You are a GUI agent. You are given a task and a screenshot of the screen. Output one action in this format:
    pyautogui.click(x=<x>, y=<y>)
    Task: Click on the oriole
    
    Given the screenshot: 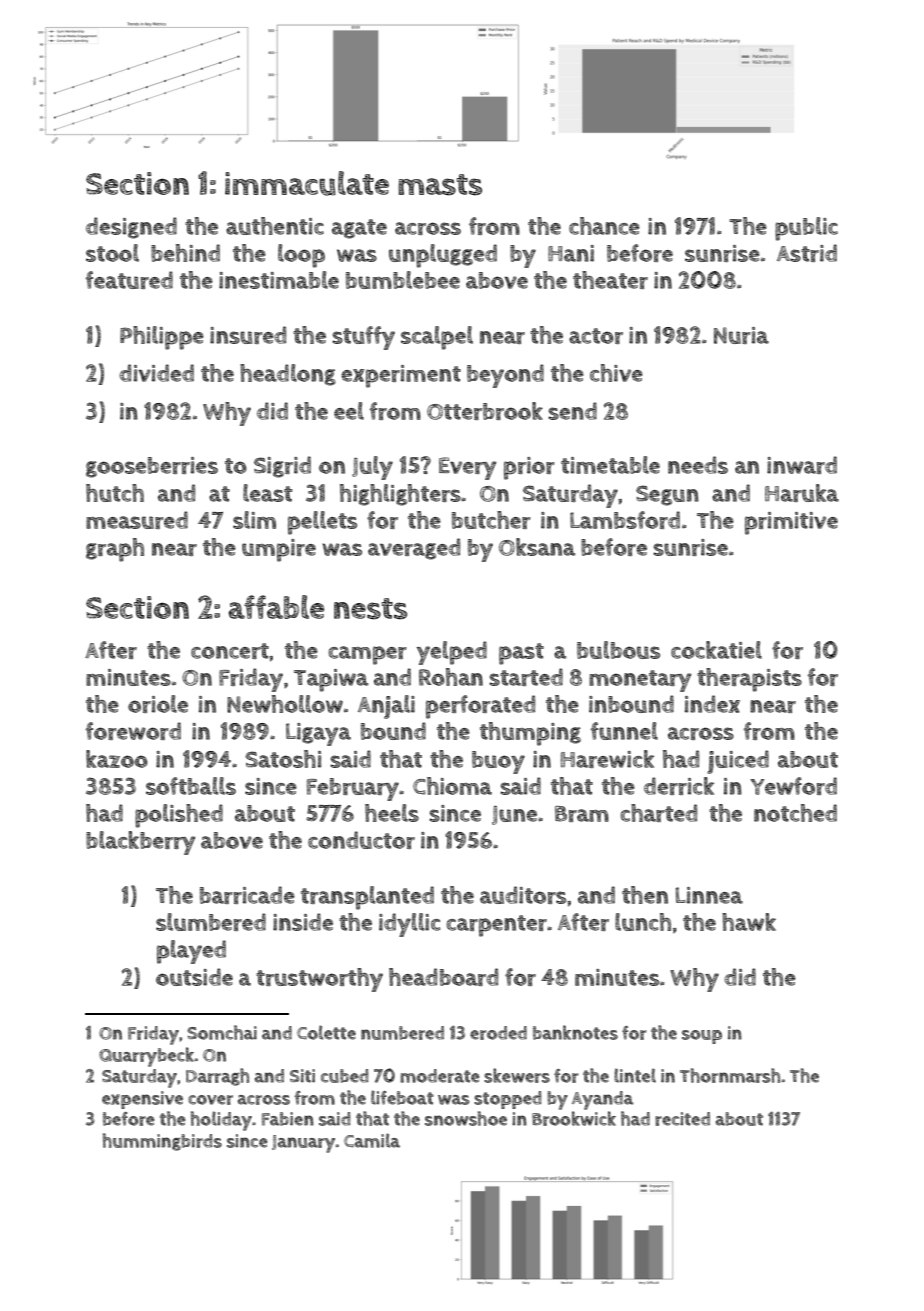 What is the action you would take?
    pyautogui.click(x=158, y=704)
